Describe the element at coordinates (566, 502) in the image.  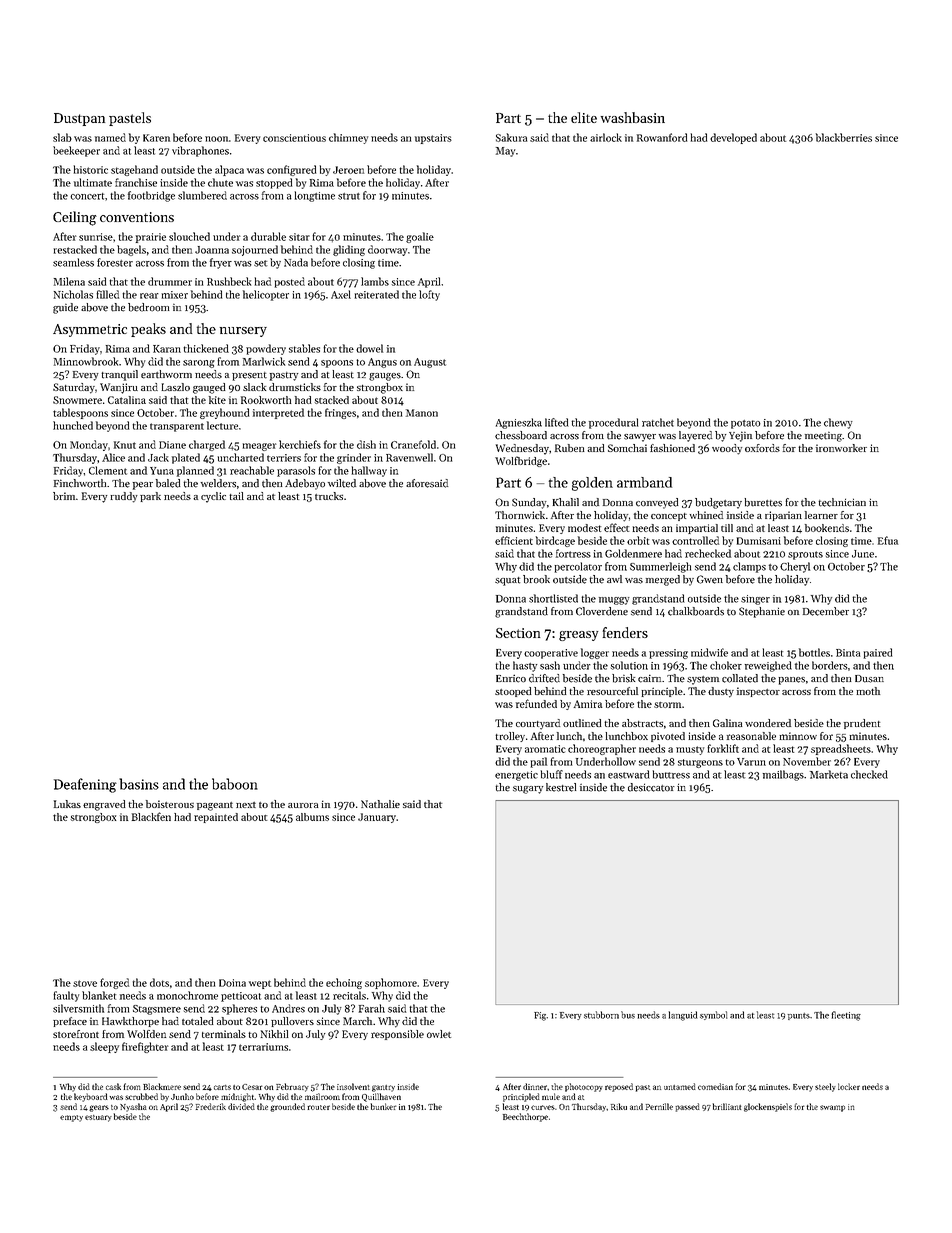
I see `Khalil` at that location.
